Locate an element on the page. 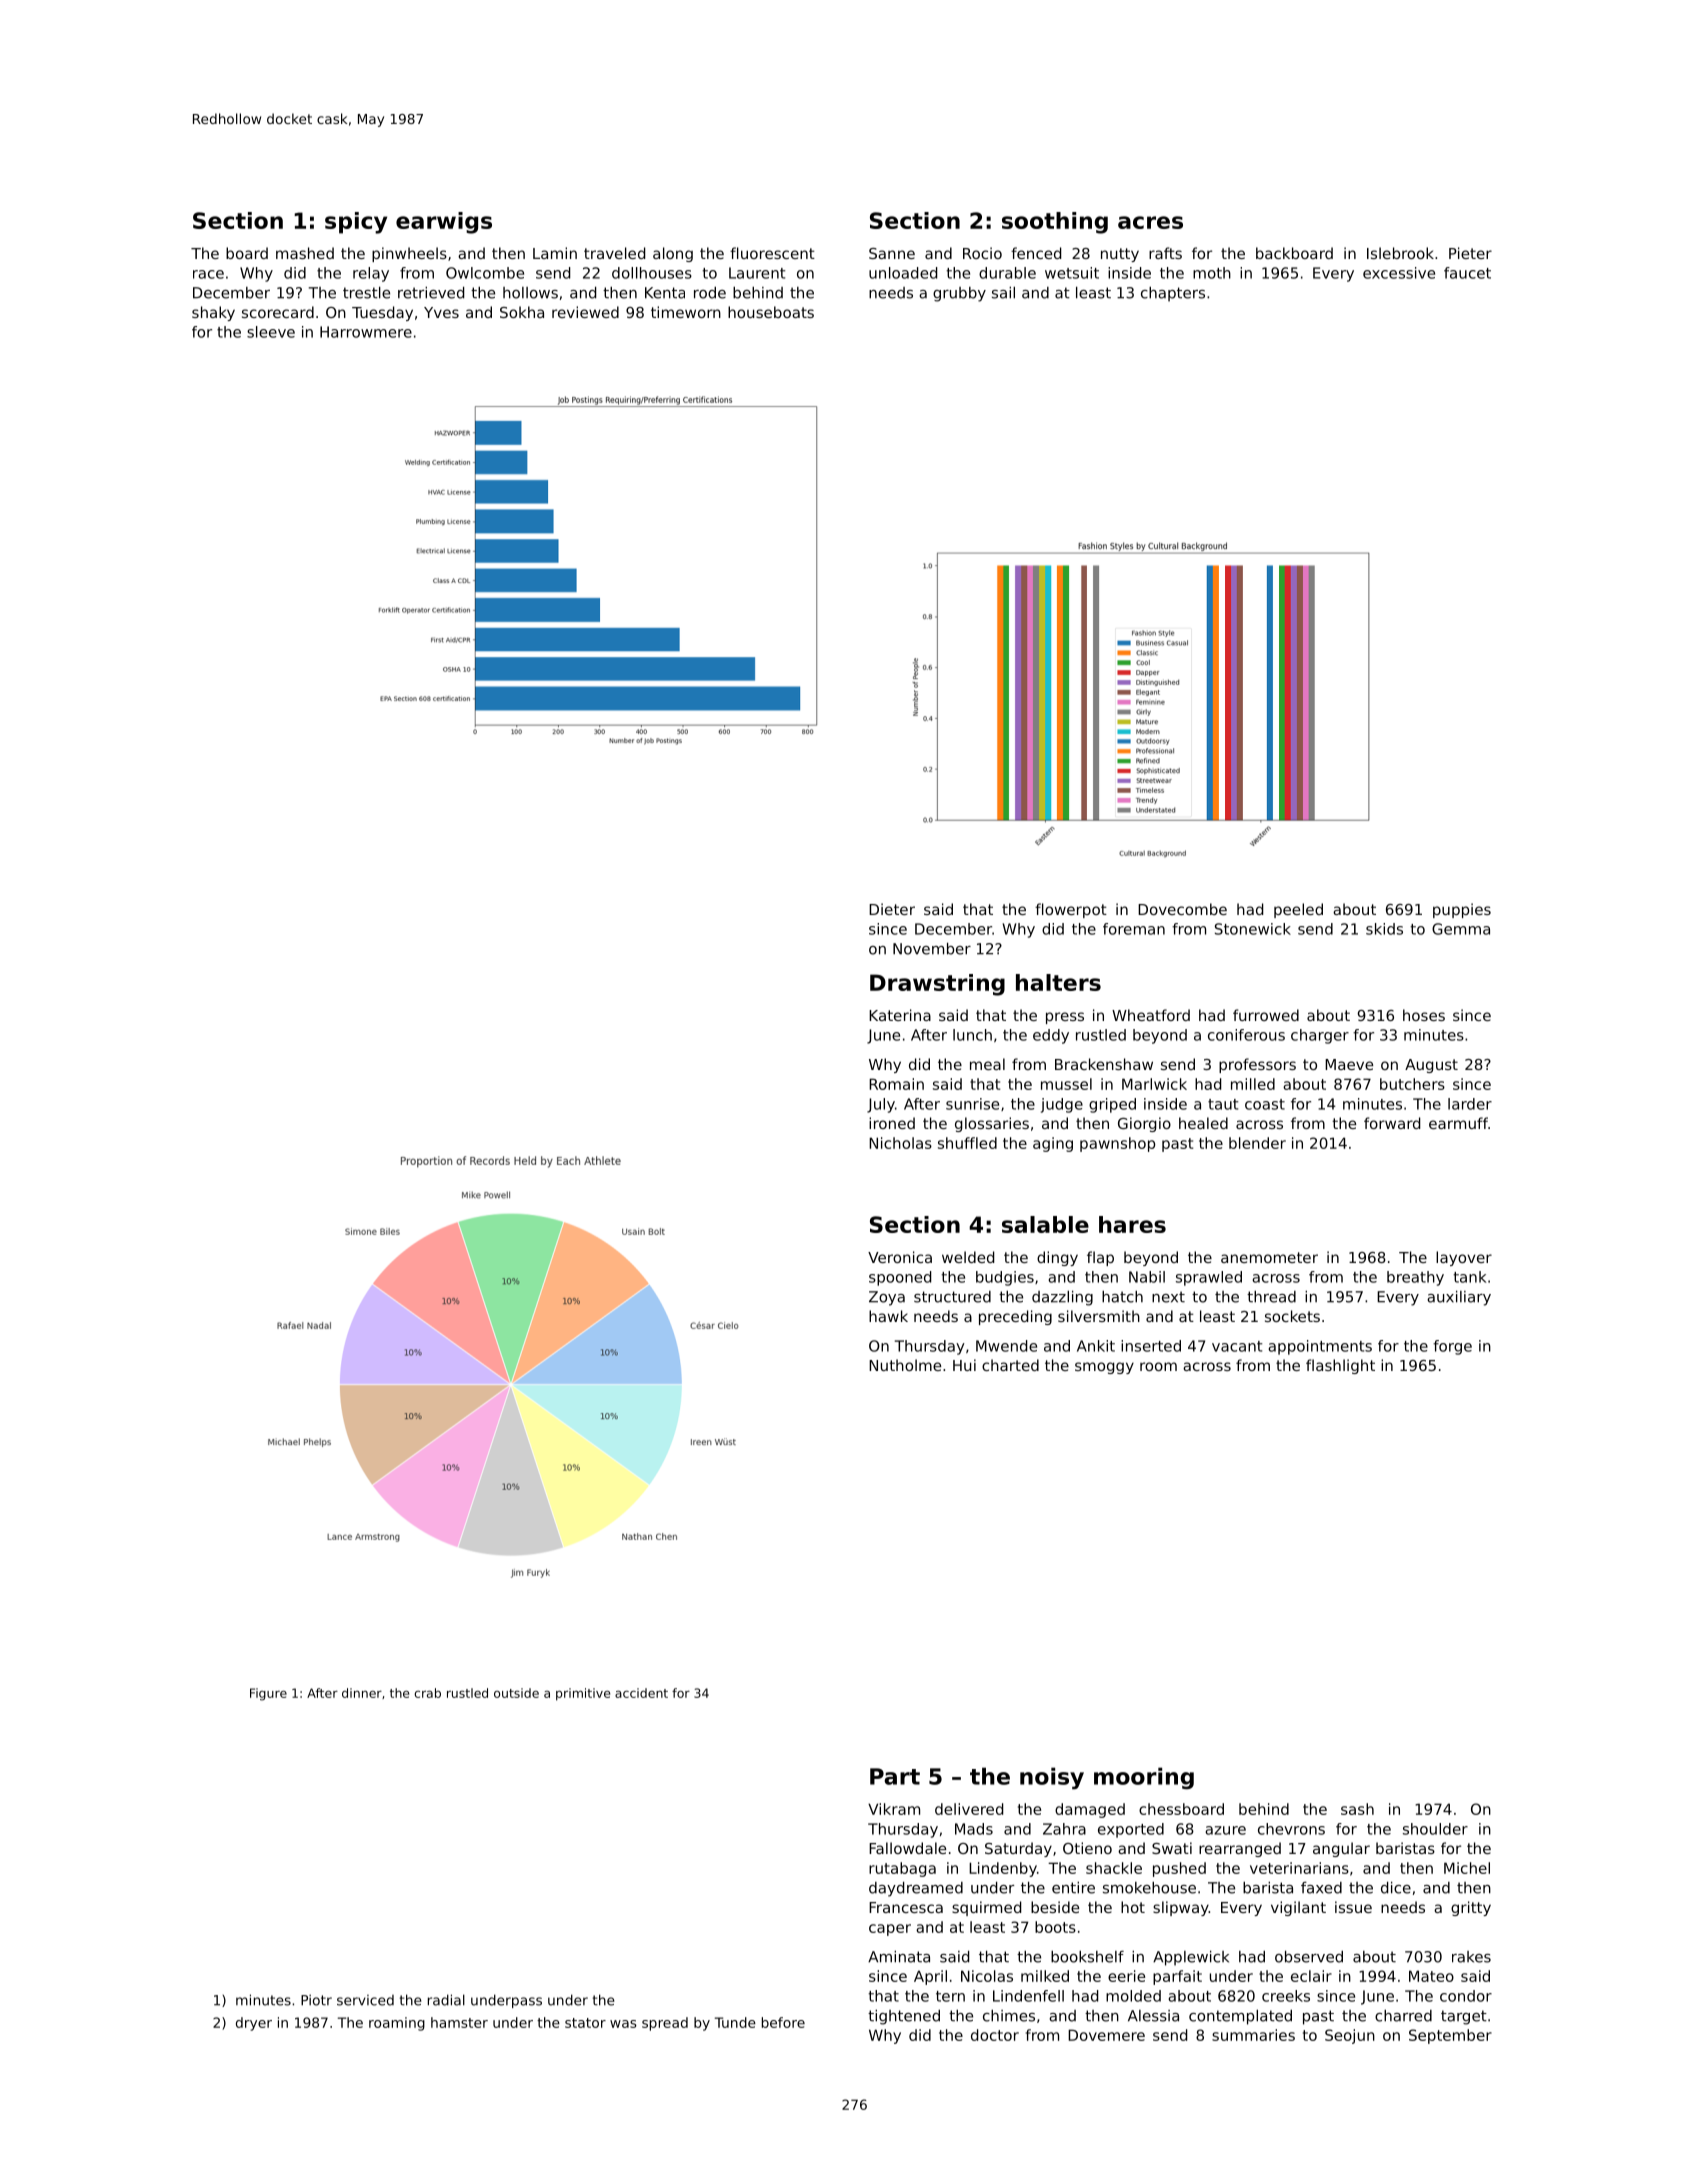 This document has width=1683, height=2178. dryer is located at coordinates (254, 2024).
